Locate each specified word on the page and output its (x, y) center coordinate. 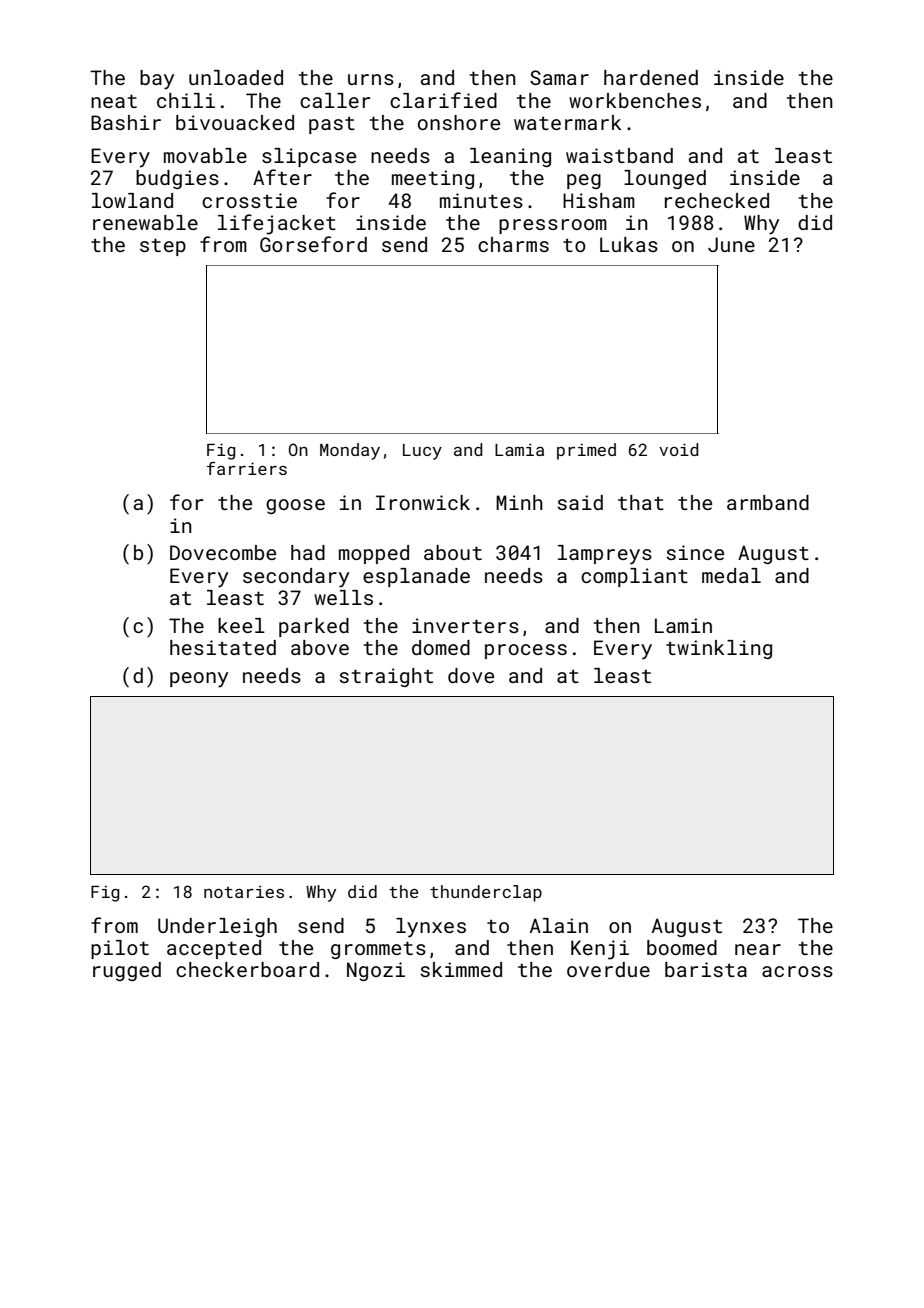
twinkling (719, 649)
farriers (247, 468)
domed (441, 647)
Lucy (422, 452)
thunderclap (486, 893)
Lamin (683, 625)
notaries (244, 891)
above (320, 647)
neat (114, 101)
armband (768, 502)
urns (371, 79)
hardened (651, 77)
